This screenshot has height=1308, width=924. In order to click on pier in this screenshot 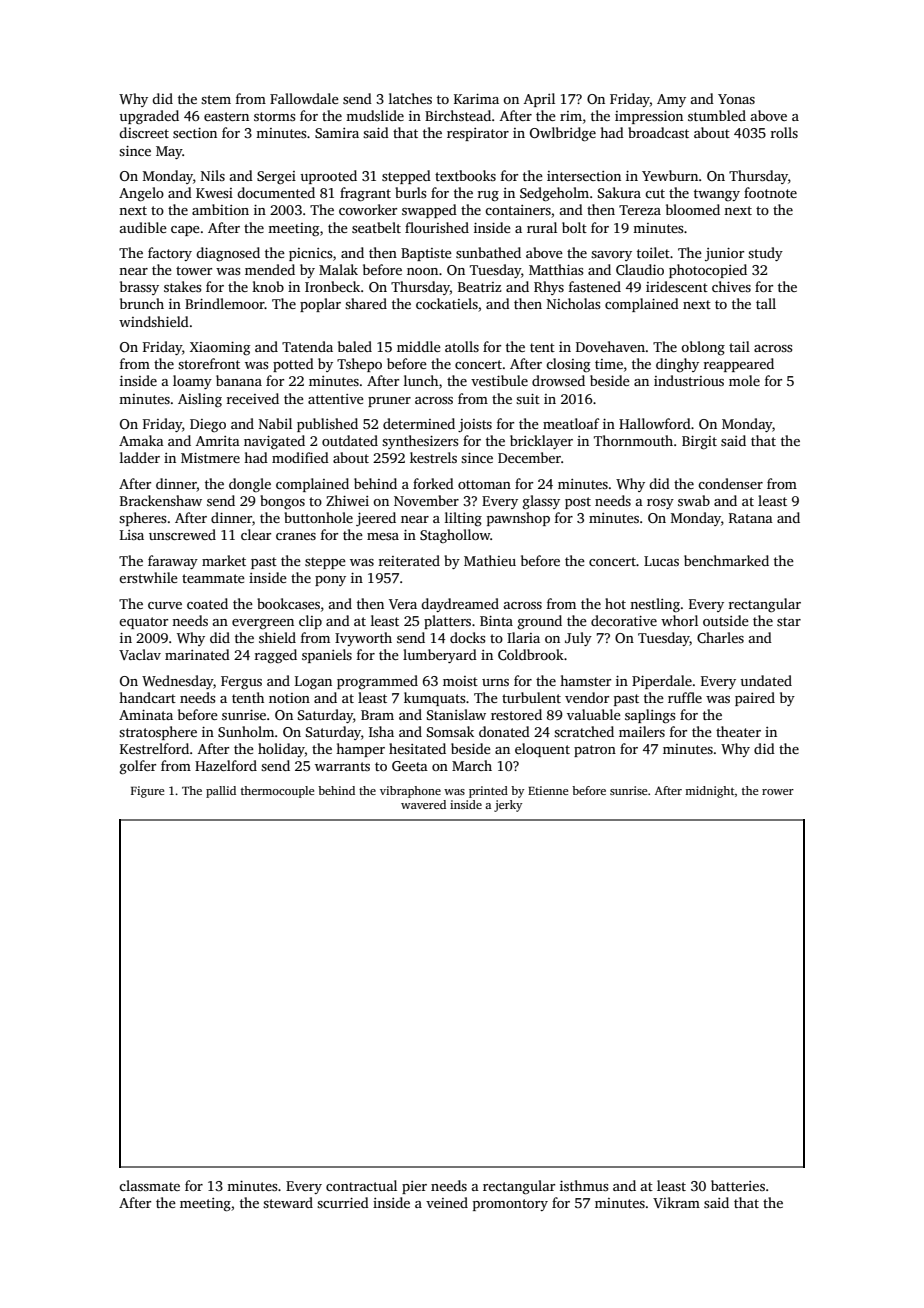, I will do `click(414, 1187)`.
